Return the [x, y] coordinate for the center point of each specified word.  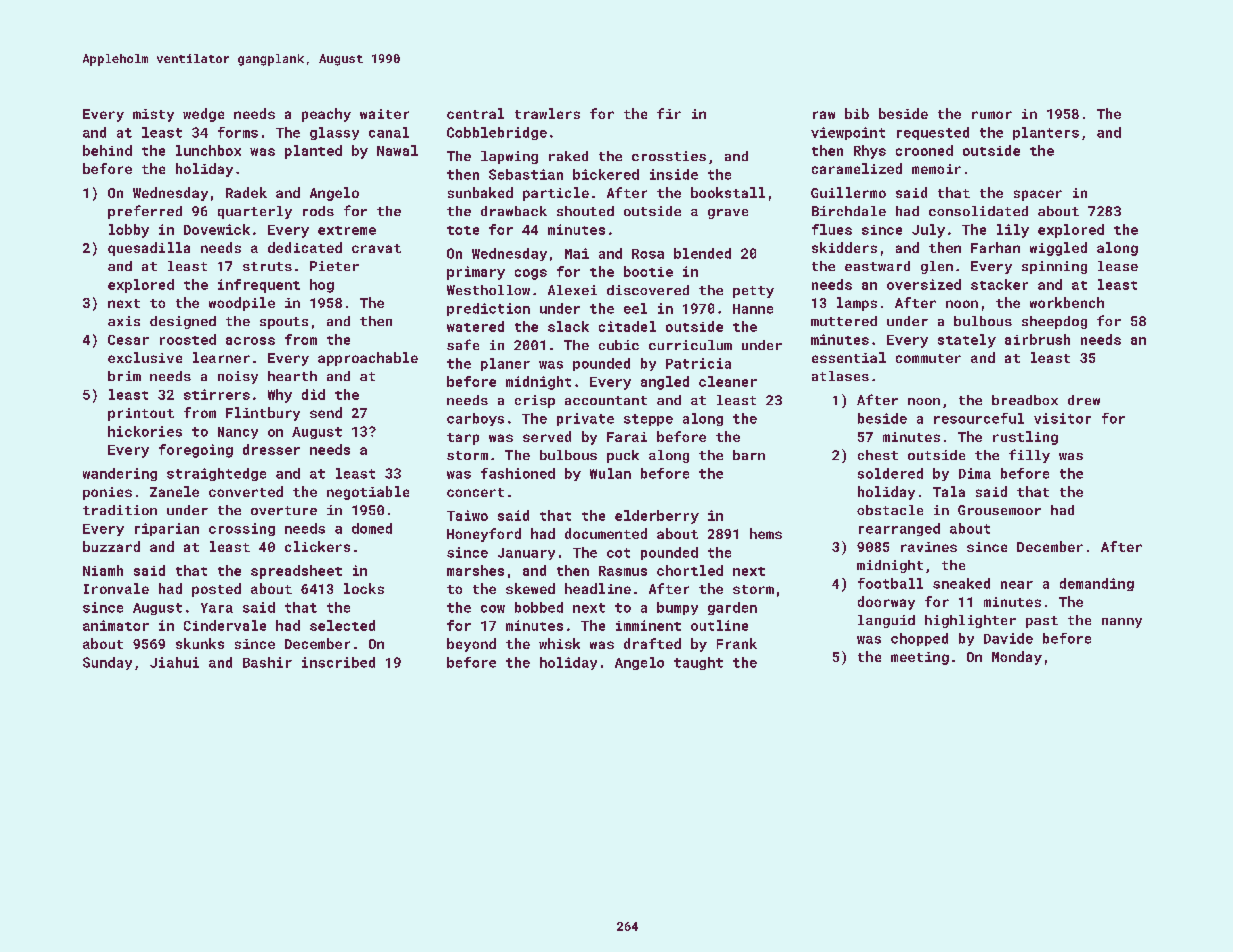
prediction [488, 309]
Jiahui [174, 662]
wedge [203, 115]
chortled [690, 570]
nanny [1122, 623]
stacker [999, 284]
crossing [242, 529]
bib [857, 113]
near [1017, 585]
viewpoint [848, 133]
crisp [535, 401]
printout [141, 414]
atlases [840, 376]
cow [493, 609]
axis [124, 321]
